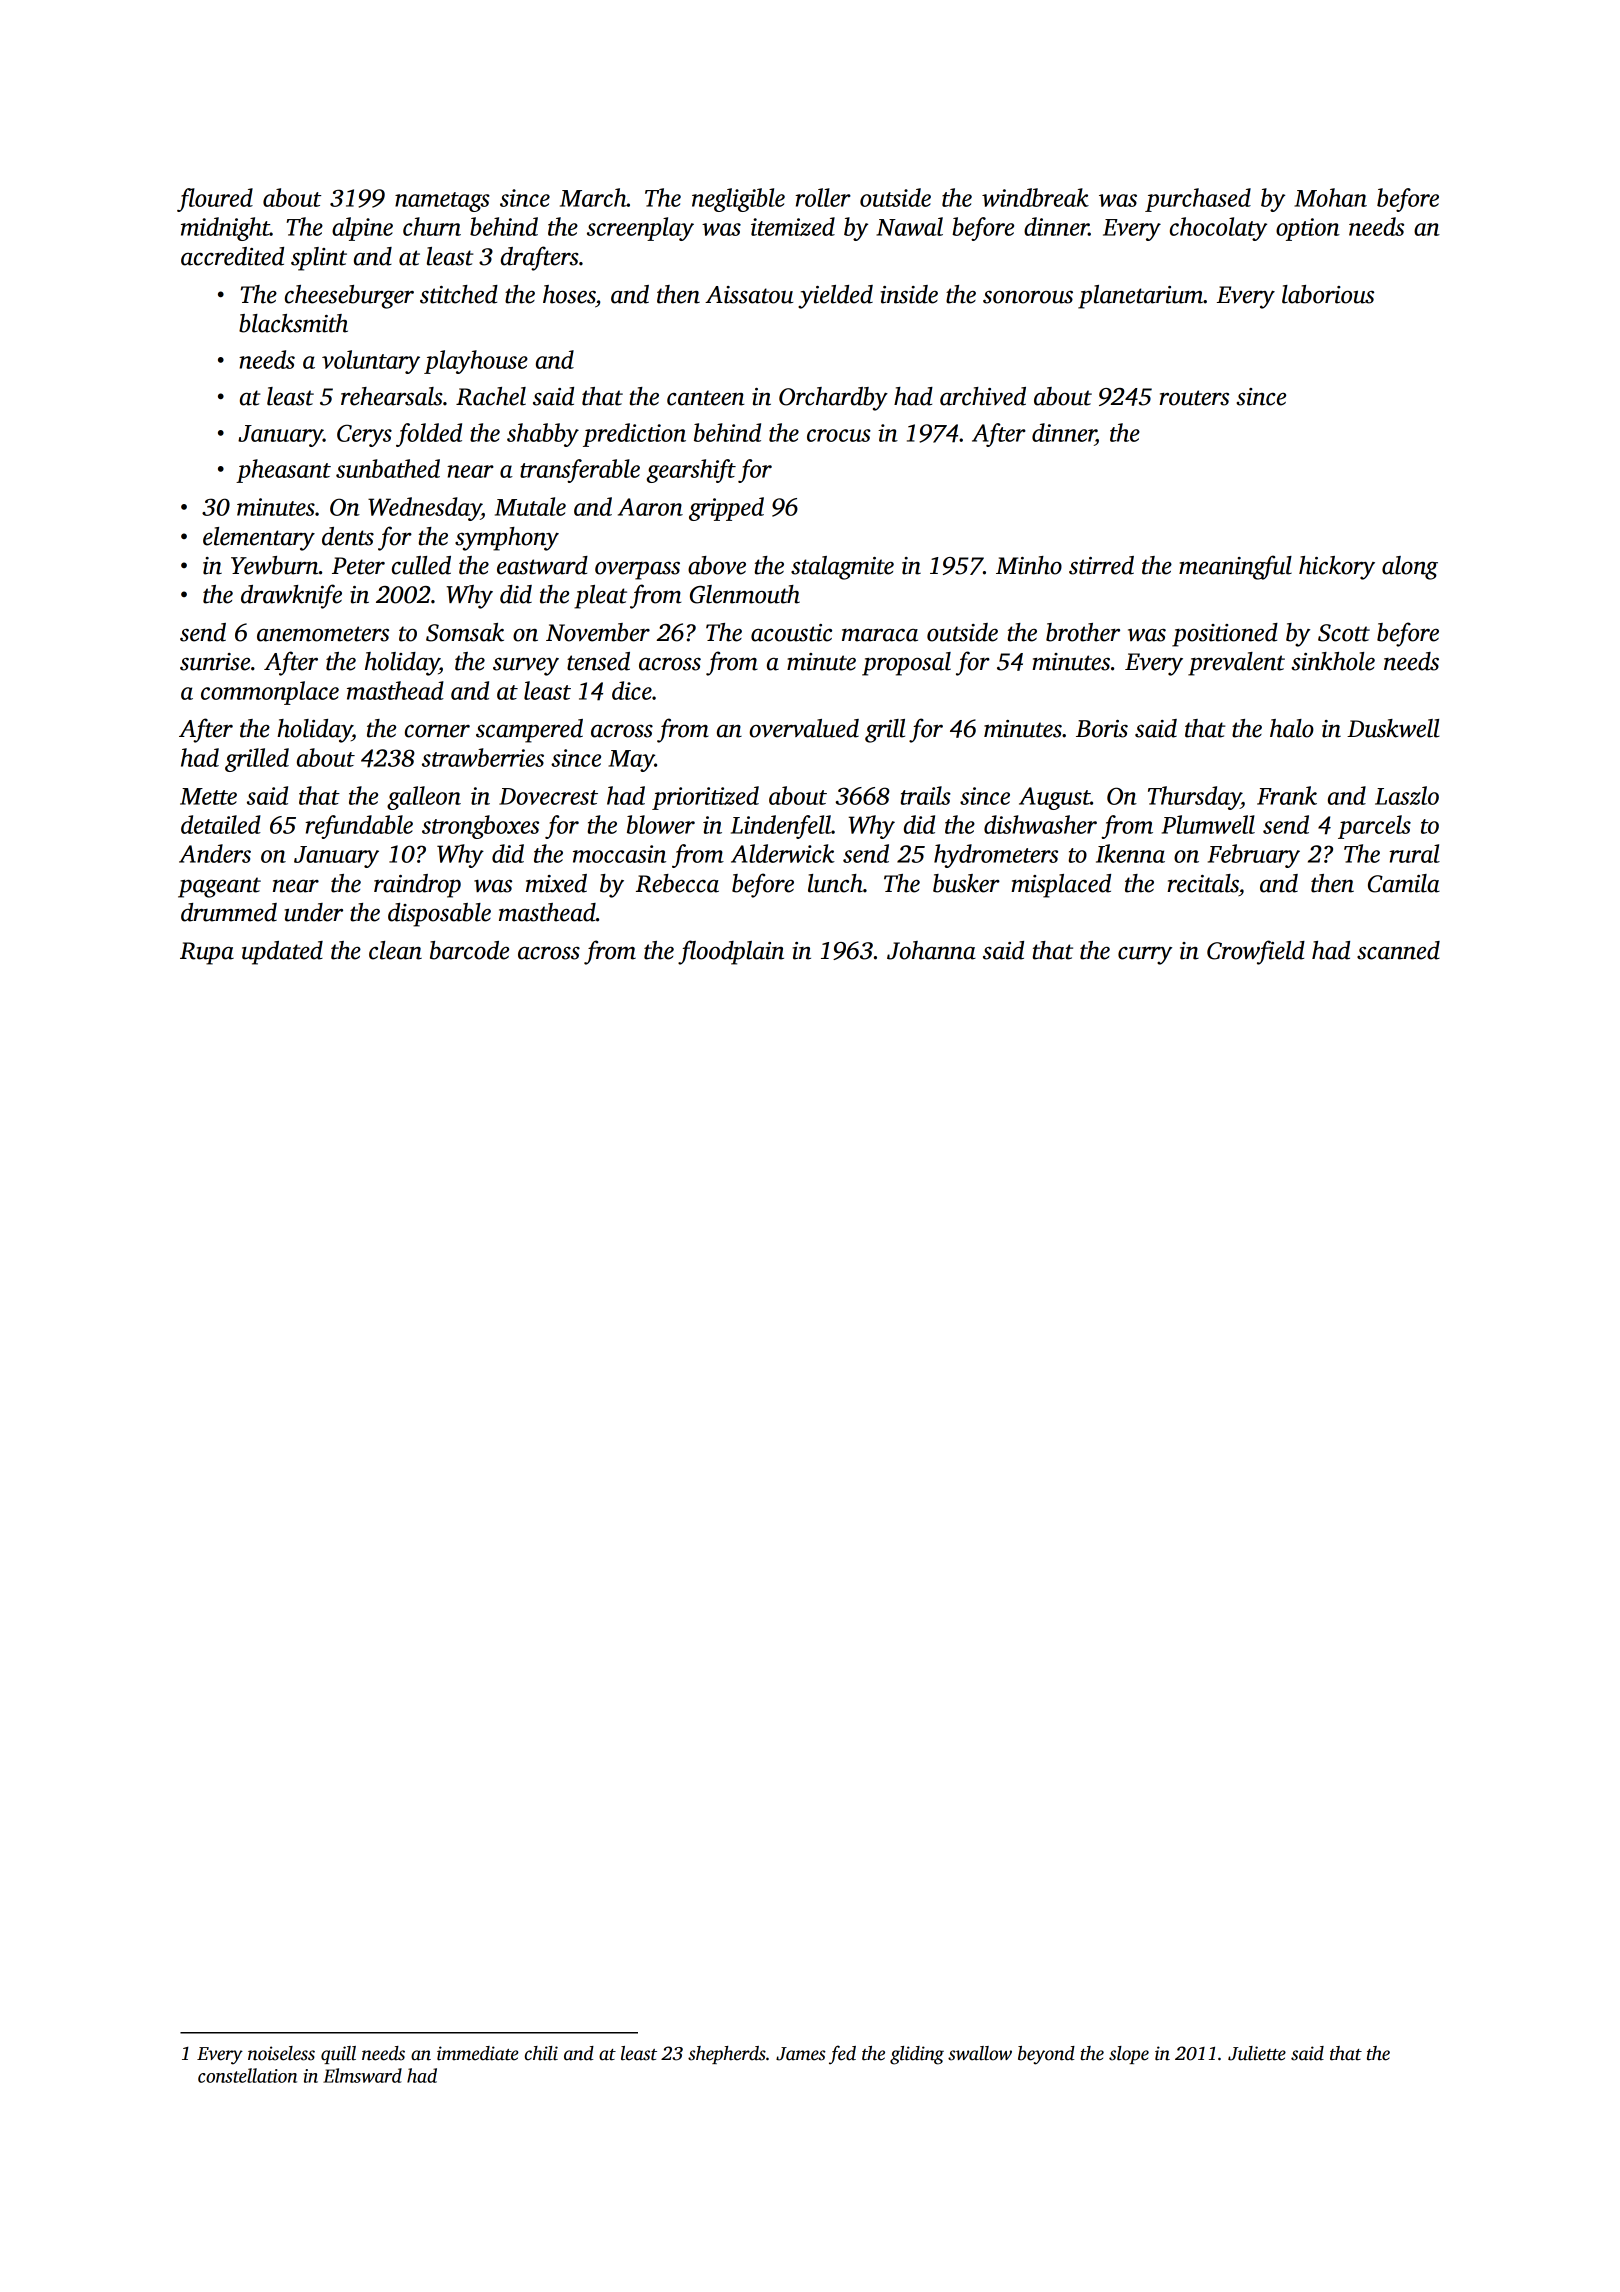 This screenshot has width=1620, height=2292. Describe the element at coordinates (207, 953) in the screenshot. I see `Rupa` at that location.
